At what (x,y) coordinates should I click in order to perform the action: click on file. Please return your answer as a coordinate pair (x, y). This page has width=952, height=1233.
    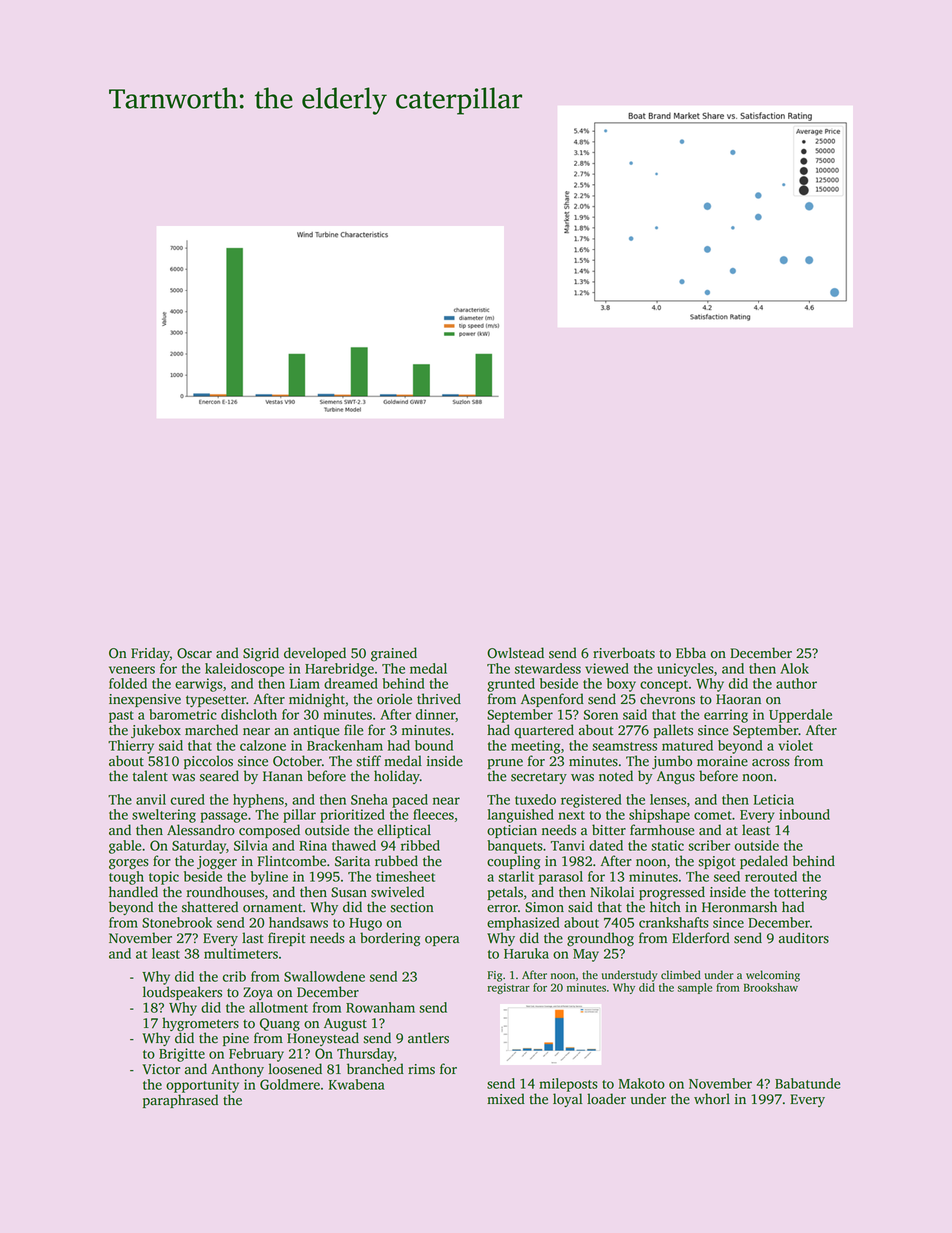
    Looking at the image, I should click on (353, 730).
